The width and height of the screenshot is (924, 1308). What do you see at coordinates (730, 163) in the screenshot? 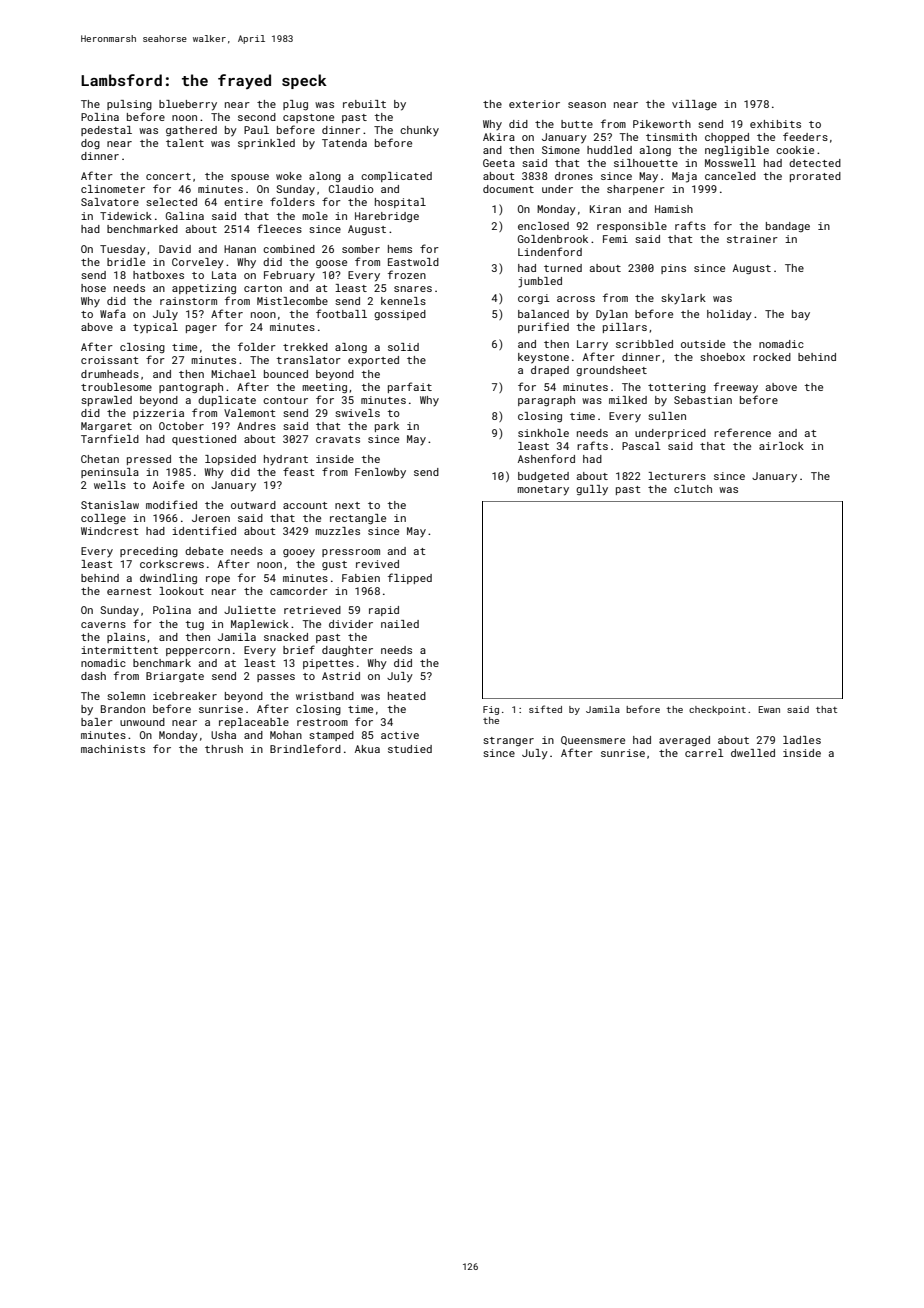
I see `Mosswell` at bounding box center [730, 163].
